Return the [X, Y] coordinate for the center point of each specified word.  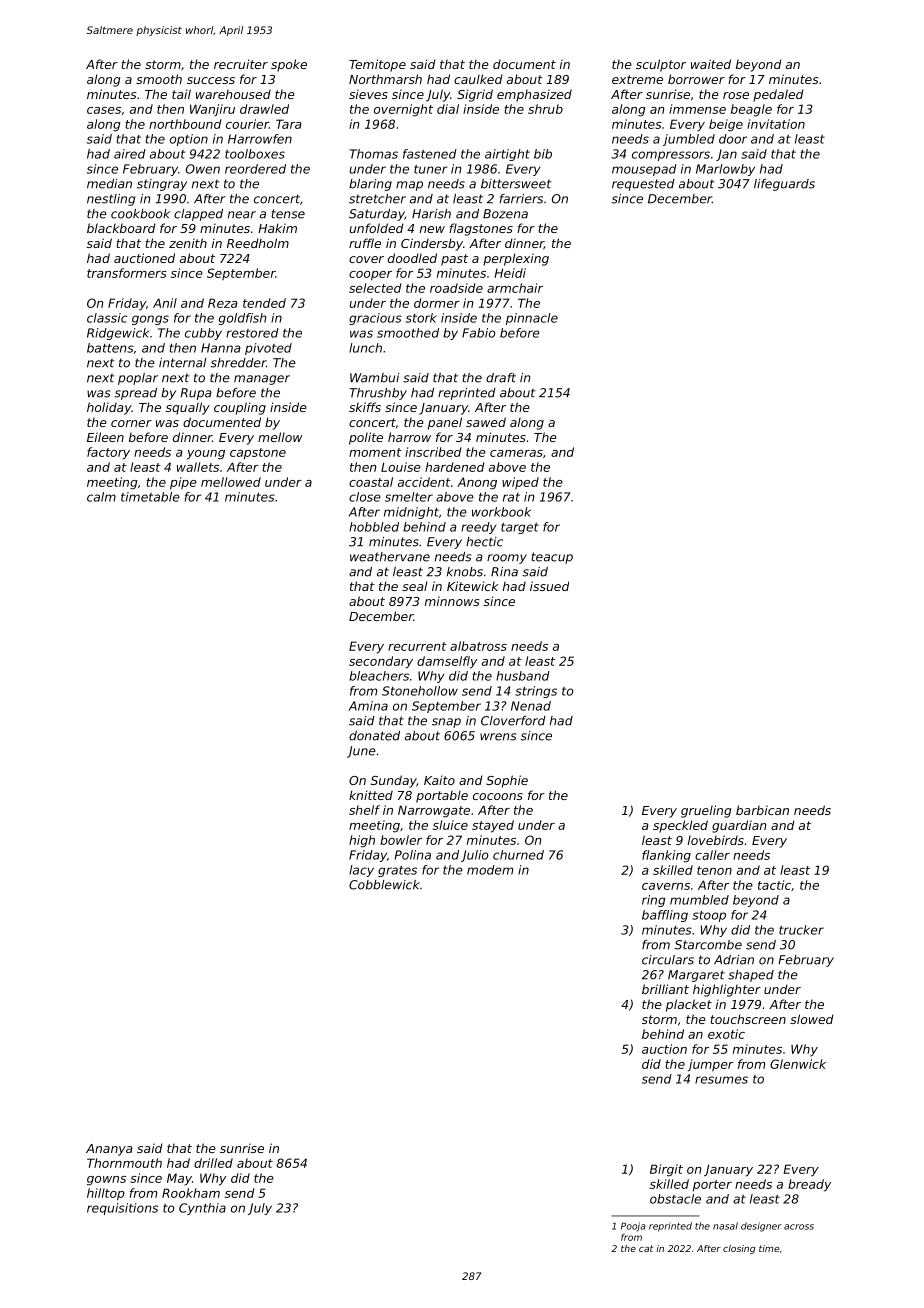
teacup [552, 558]
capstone [258, 454]
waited [711, 64]
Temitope [377, 65]
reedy [479, 528]
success [211, 80]
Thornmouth [124, 1163]
